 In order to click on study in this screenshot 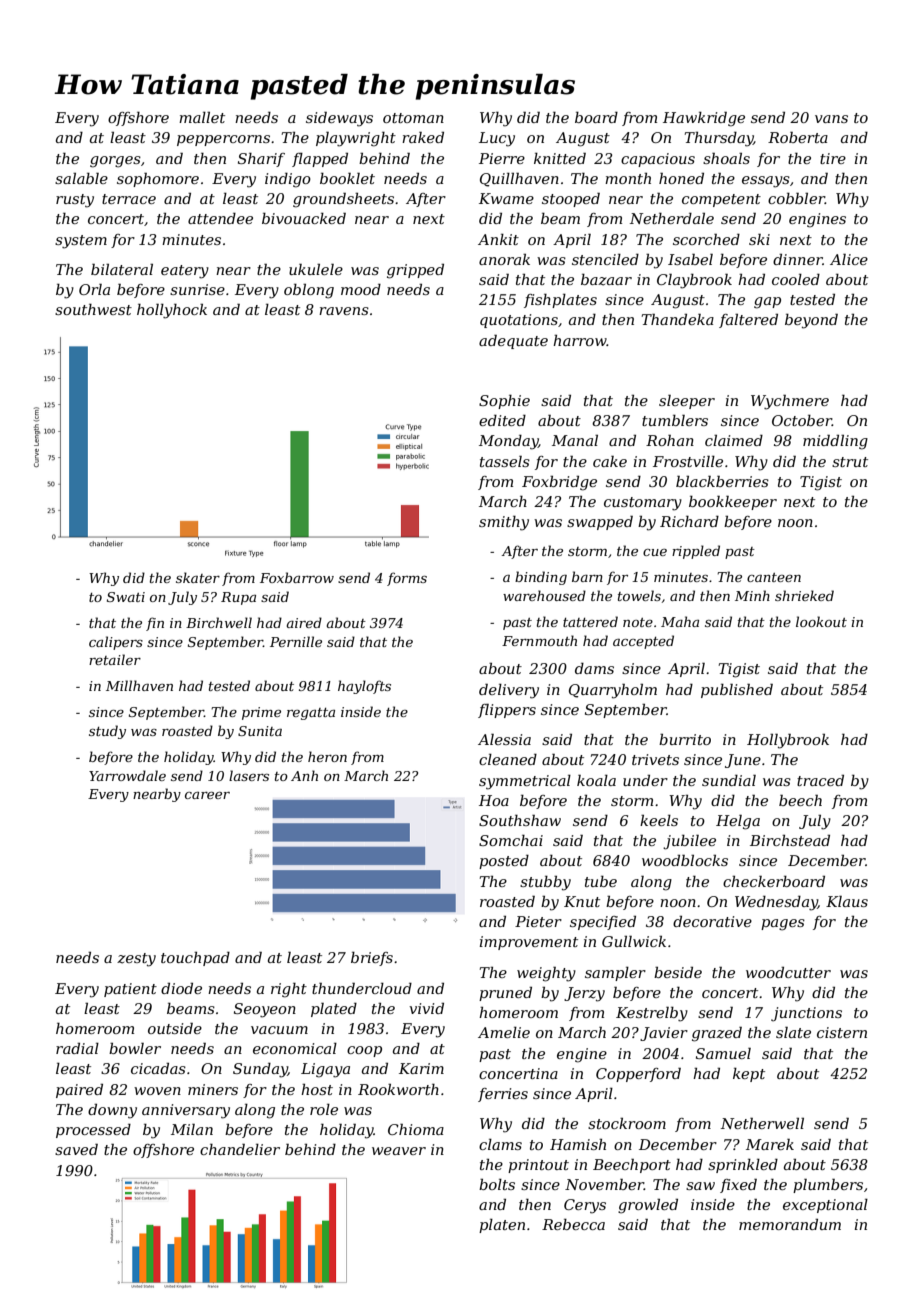, I will do `click(107, 732)`.
